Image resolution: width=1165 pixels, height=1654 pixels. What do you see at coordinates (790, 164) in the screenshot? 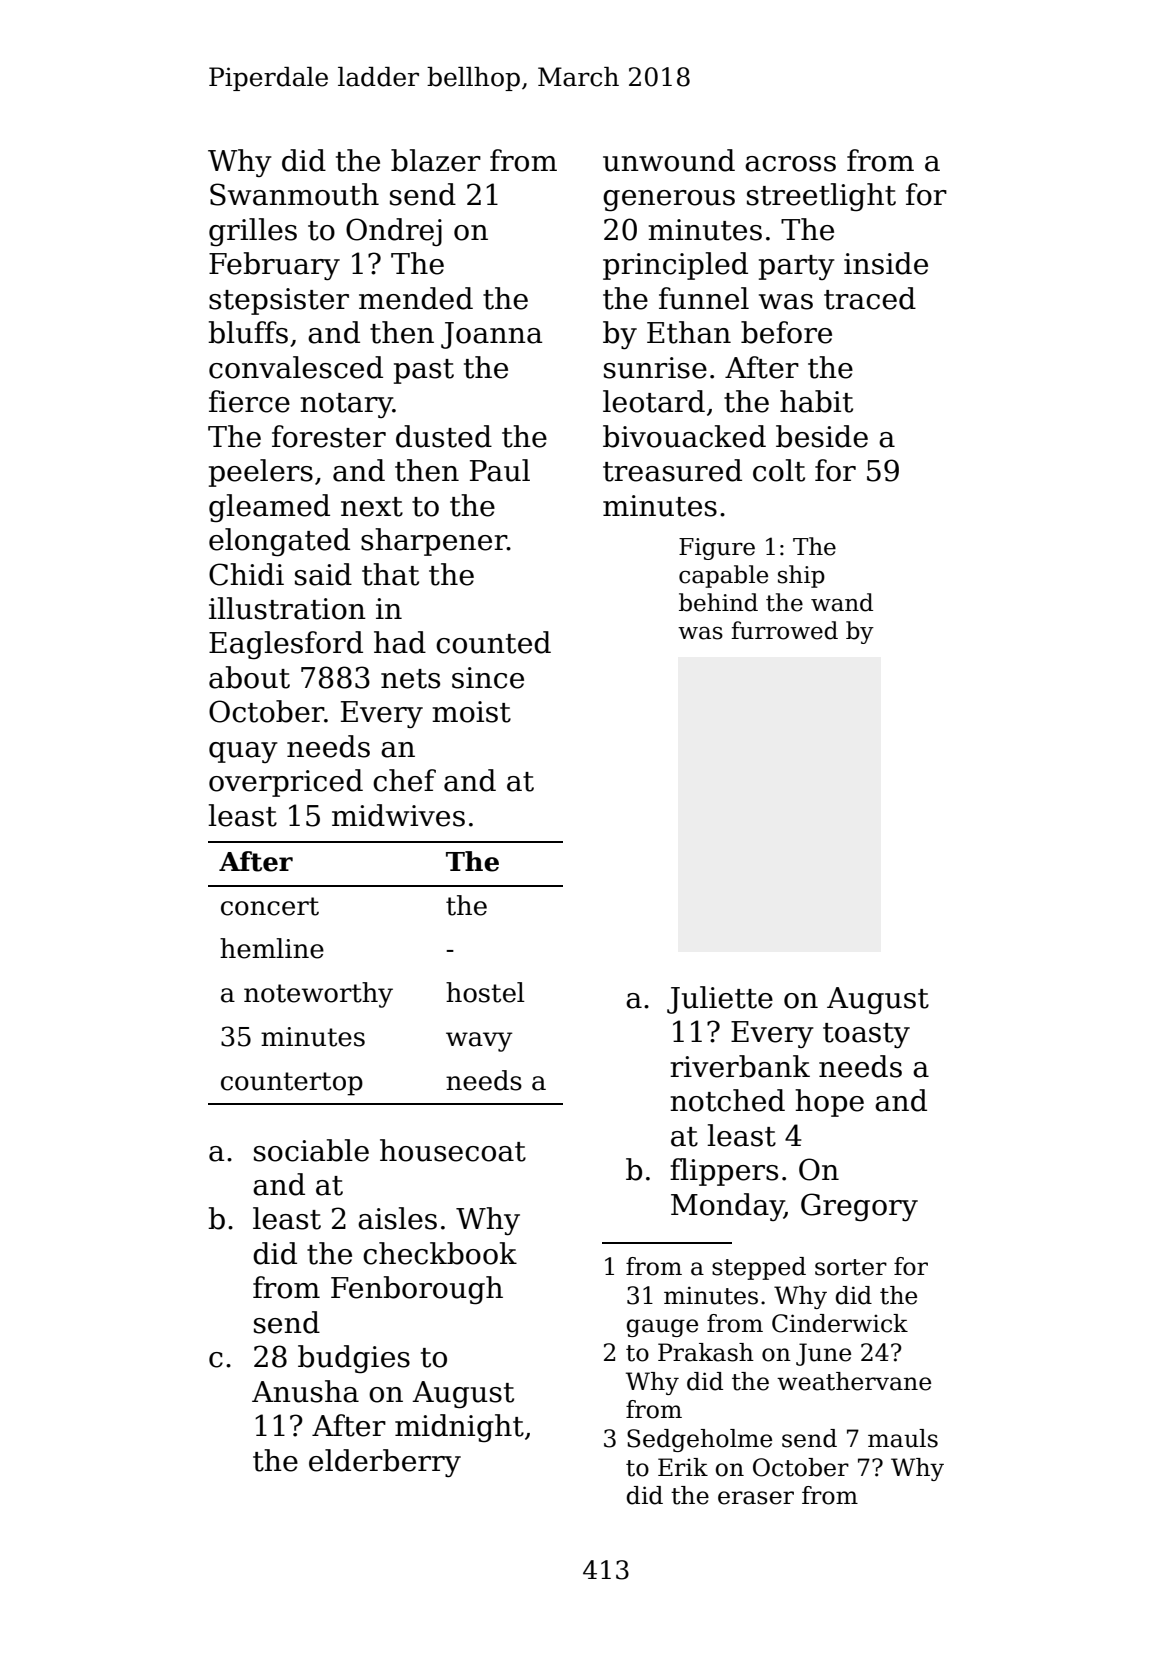
I see `across` at bounding box center [790, 164].
